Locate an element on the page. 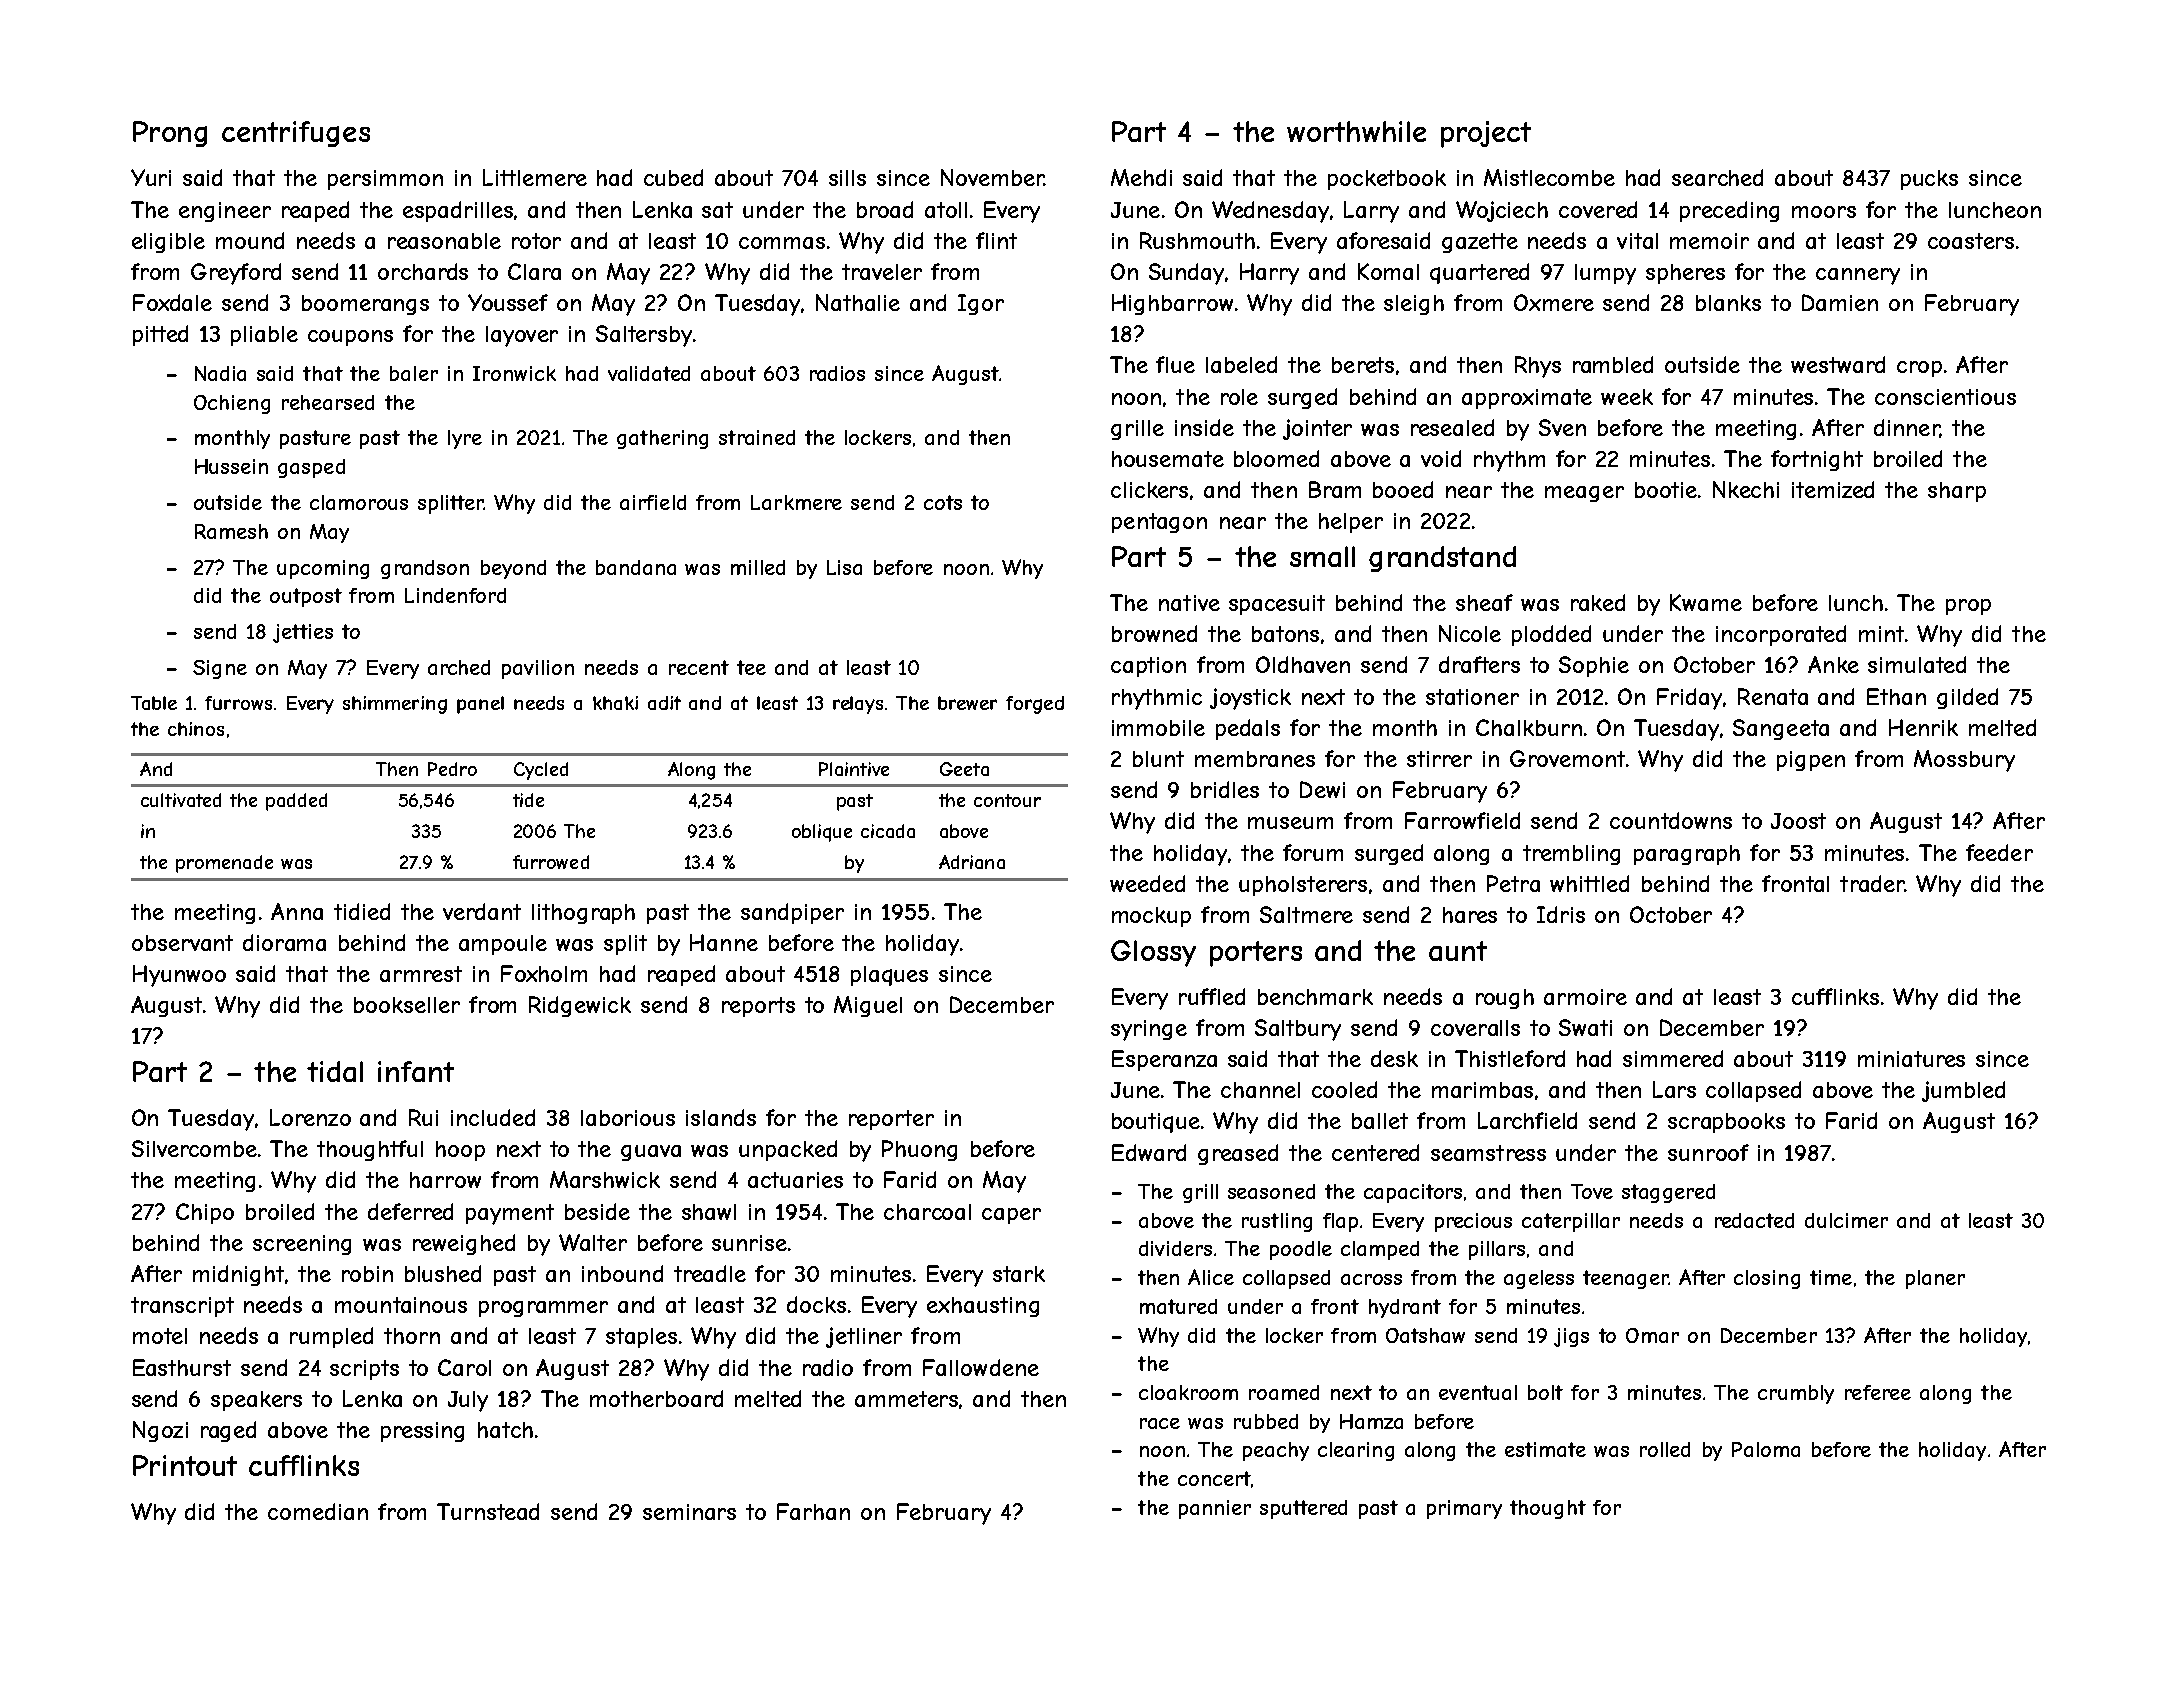 The width and height of the document is (2178, 1683). dinner is located at coordinates (1907, 428).
